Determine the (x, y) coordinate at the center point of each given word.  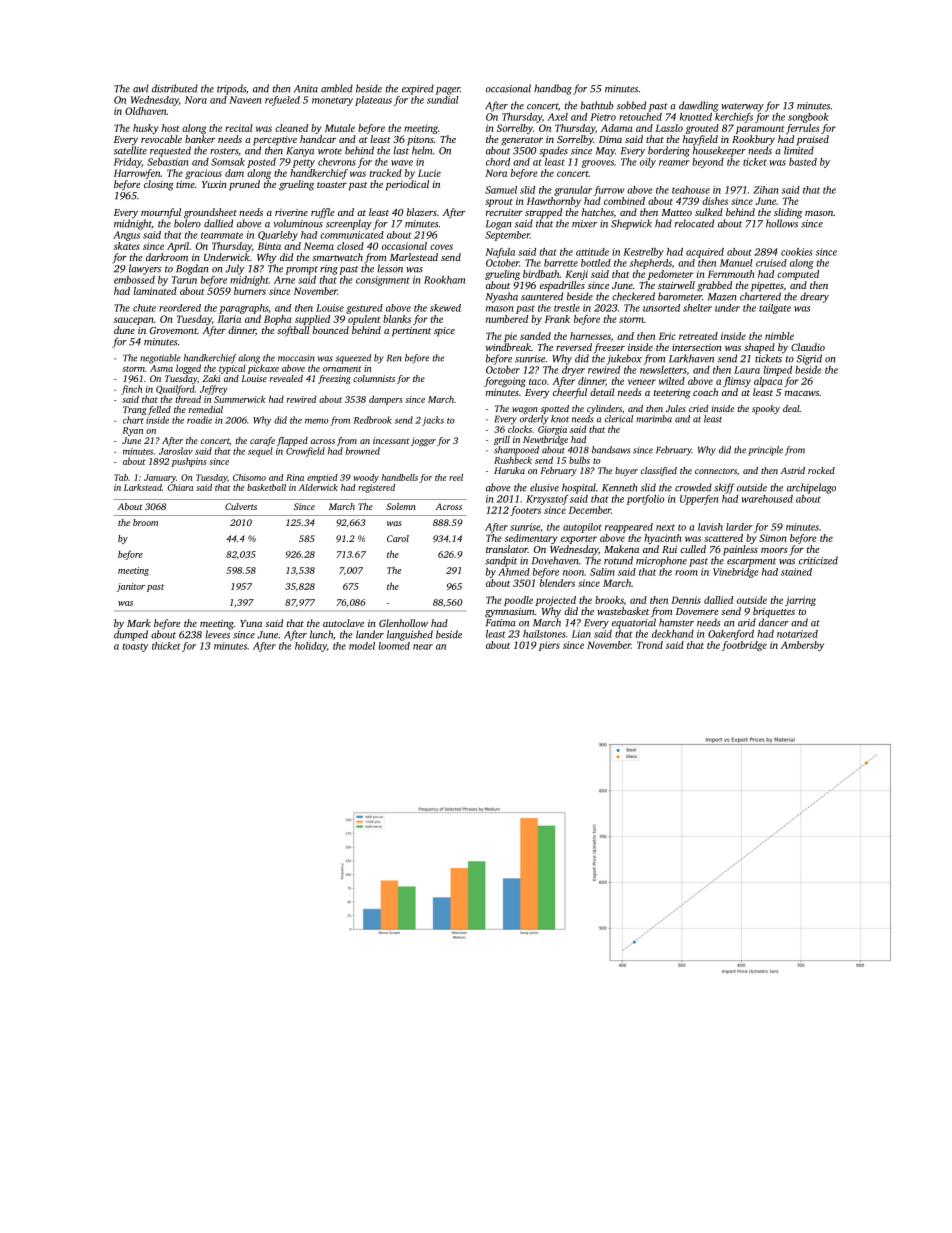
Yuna (251, 623)
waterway (742, 107)
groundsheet (210, 213)
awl (141, 88)
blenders (557, 583)
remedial (206, 409)
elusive (544, 487)
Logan (498, 225)
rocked (821, 470)
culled (693, 549)
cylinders (604, 409)
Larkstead (143, 487)
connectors (716, 471)
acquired (705, 253)
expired (418, 89)
